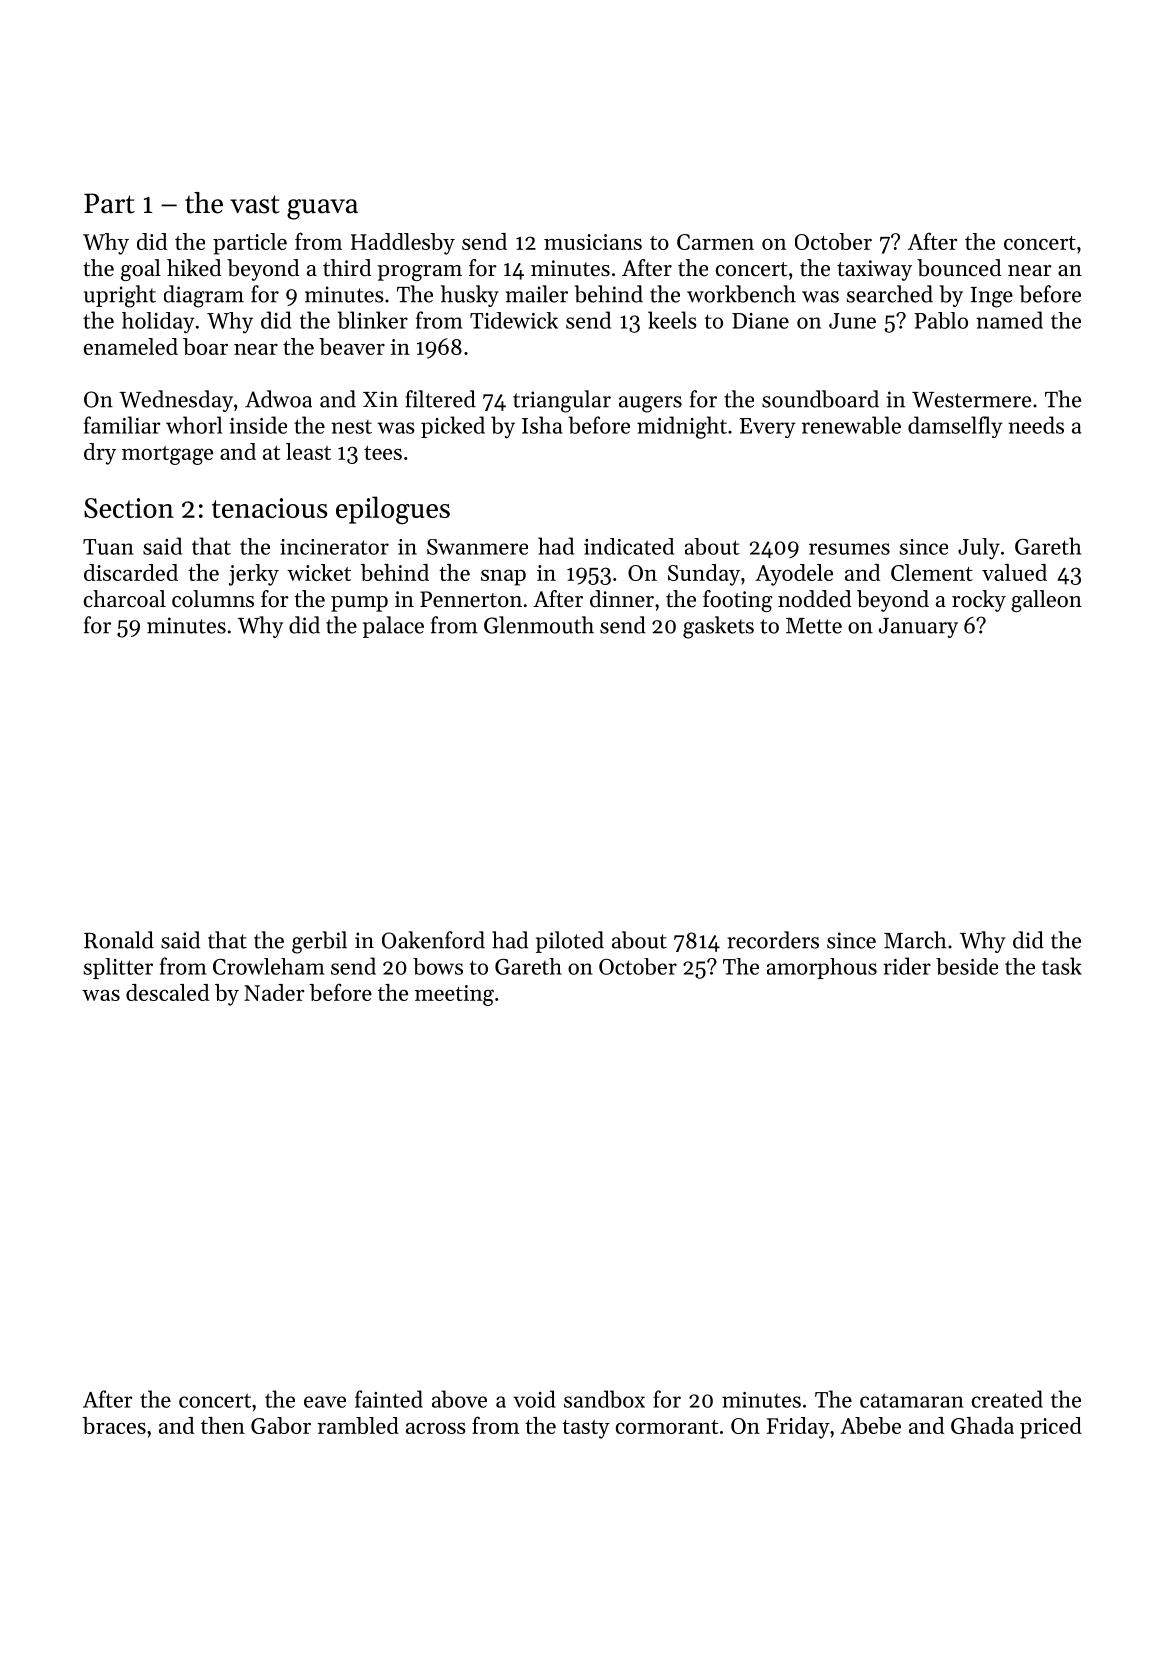 This document has height=1654, width=1165. Describe the element at coordinates (129, 508) in the document. I see `Section` at that location.
